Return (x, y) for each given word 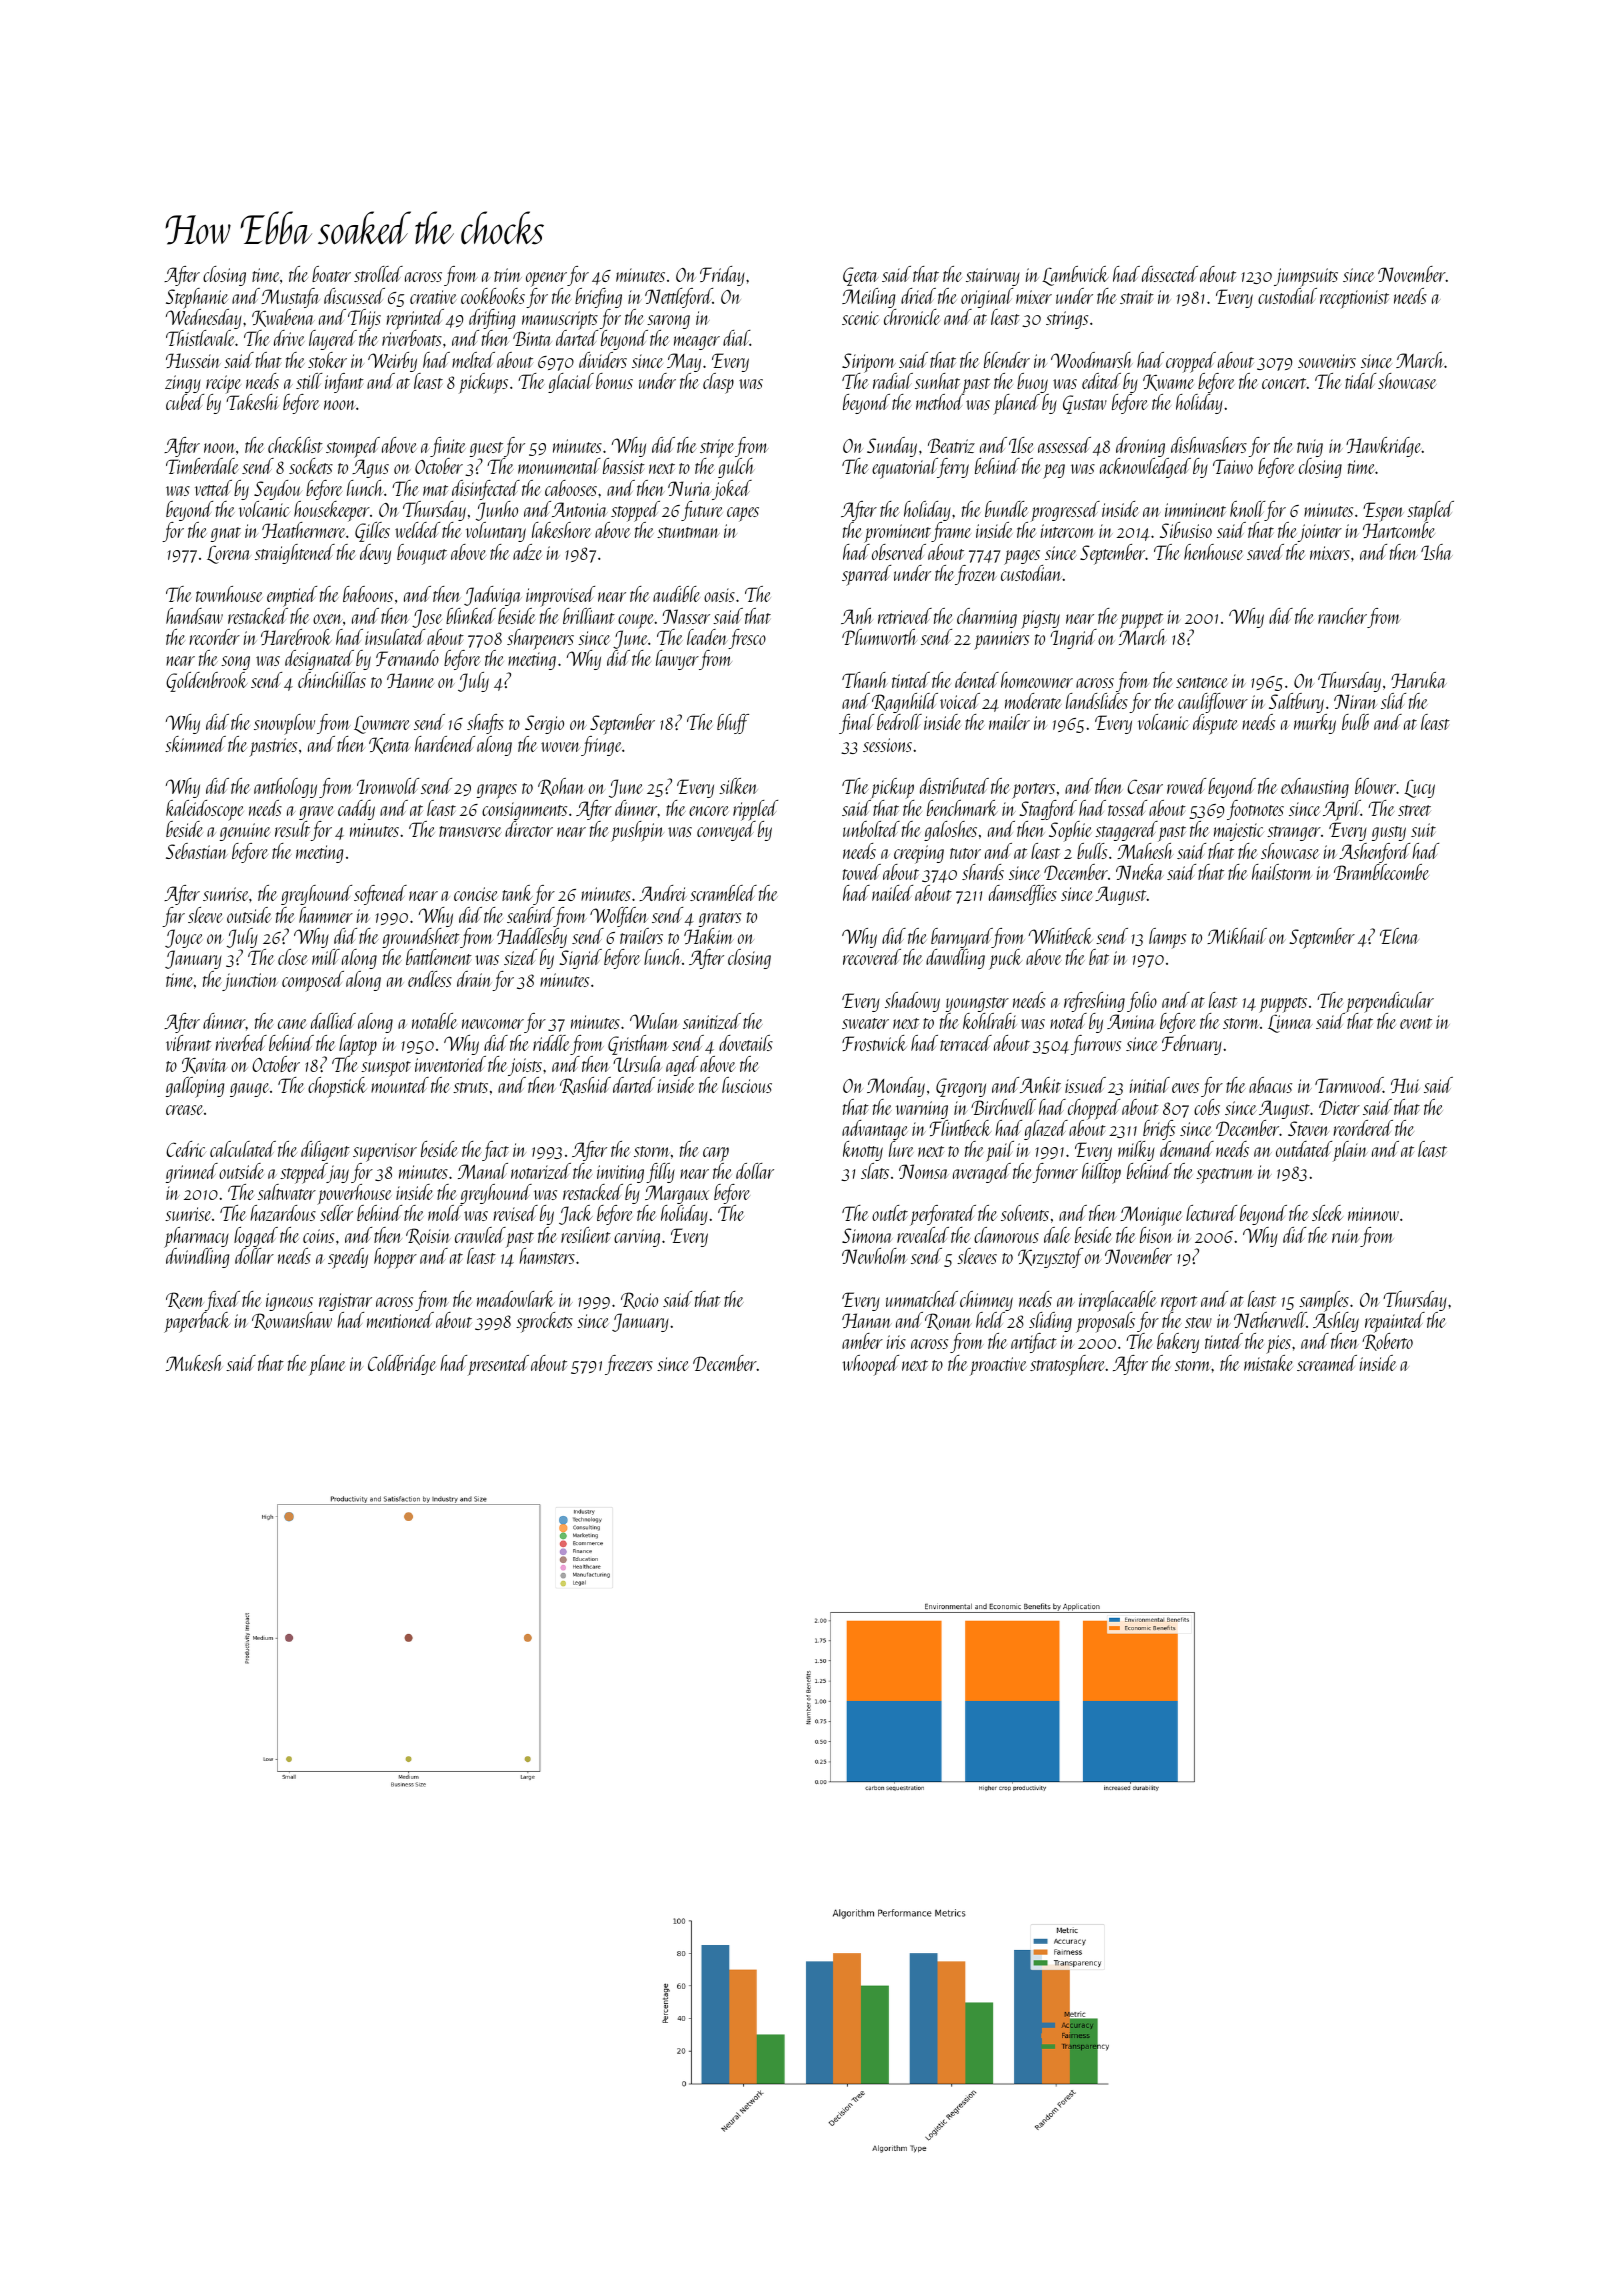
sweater (865, 1023)
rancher (1342, 616)
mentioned (400, 1320)
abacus (1270, 1085)
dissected (1170, 274)
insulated (395, 637)
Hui (1405, 1085)
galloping (195, 1087)
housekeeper (332, 512)
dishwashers (1209, 445)
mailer (1009, 722)
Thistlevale (200, 338)
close (293, 957)
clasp (718, 383)
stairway (993, 277)
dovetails (746, 1043)
